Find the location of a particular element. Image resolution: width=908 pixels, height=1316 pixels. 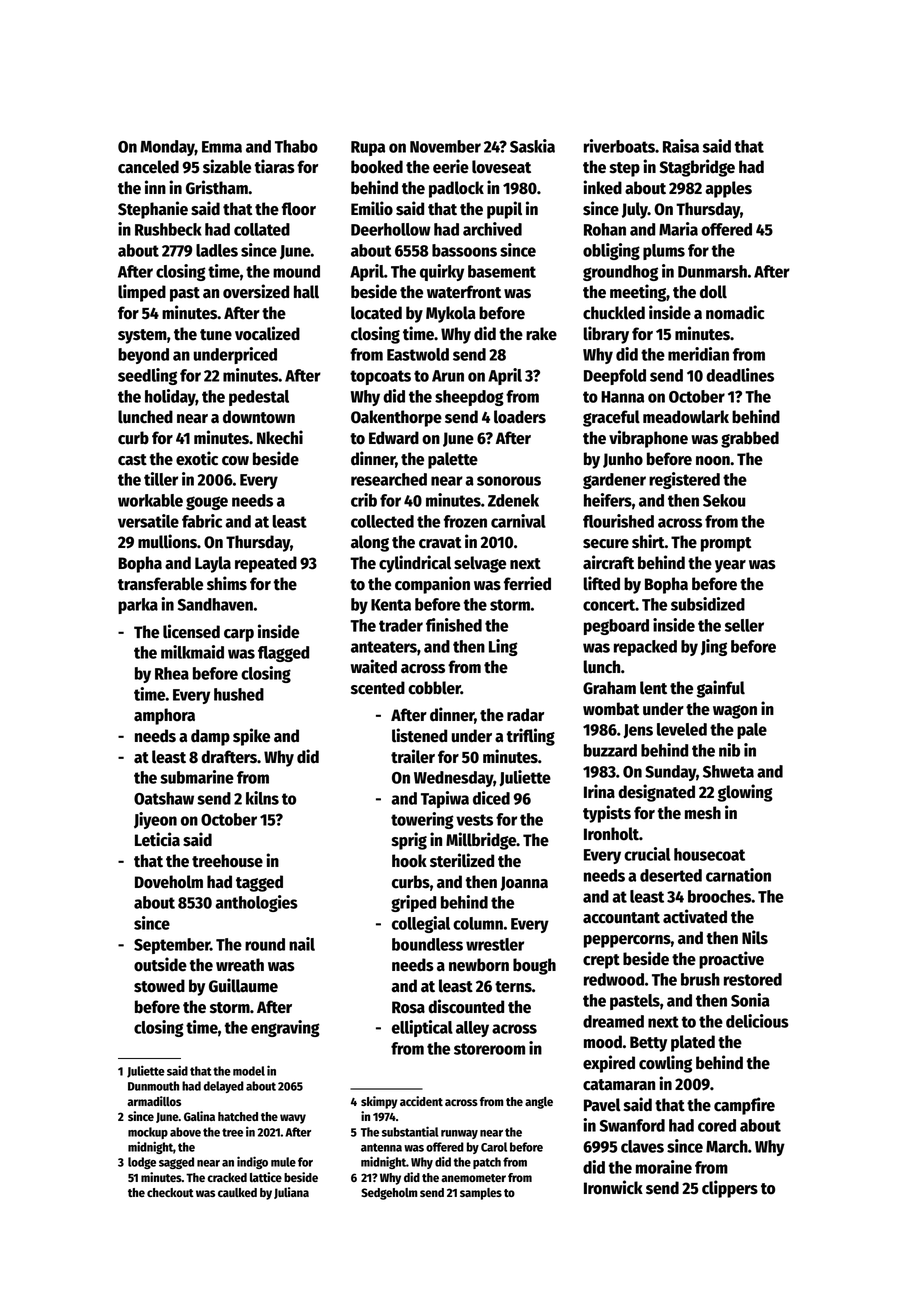

exotic is located at coordinates (197, 458).
